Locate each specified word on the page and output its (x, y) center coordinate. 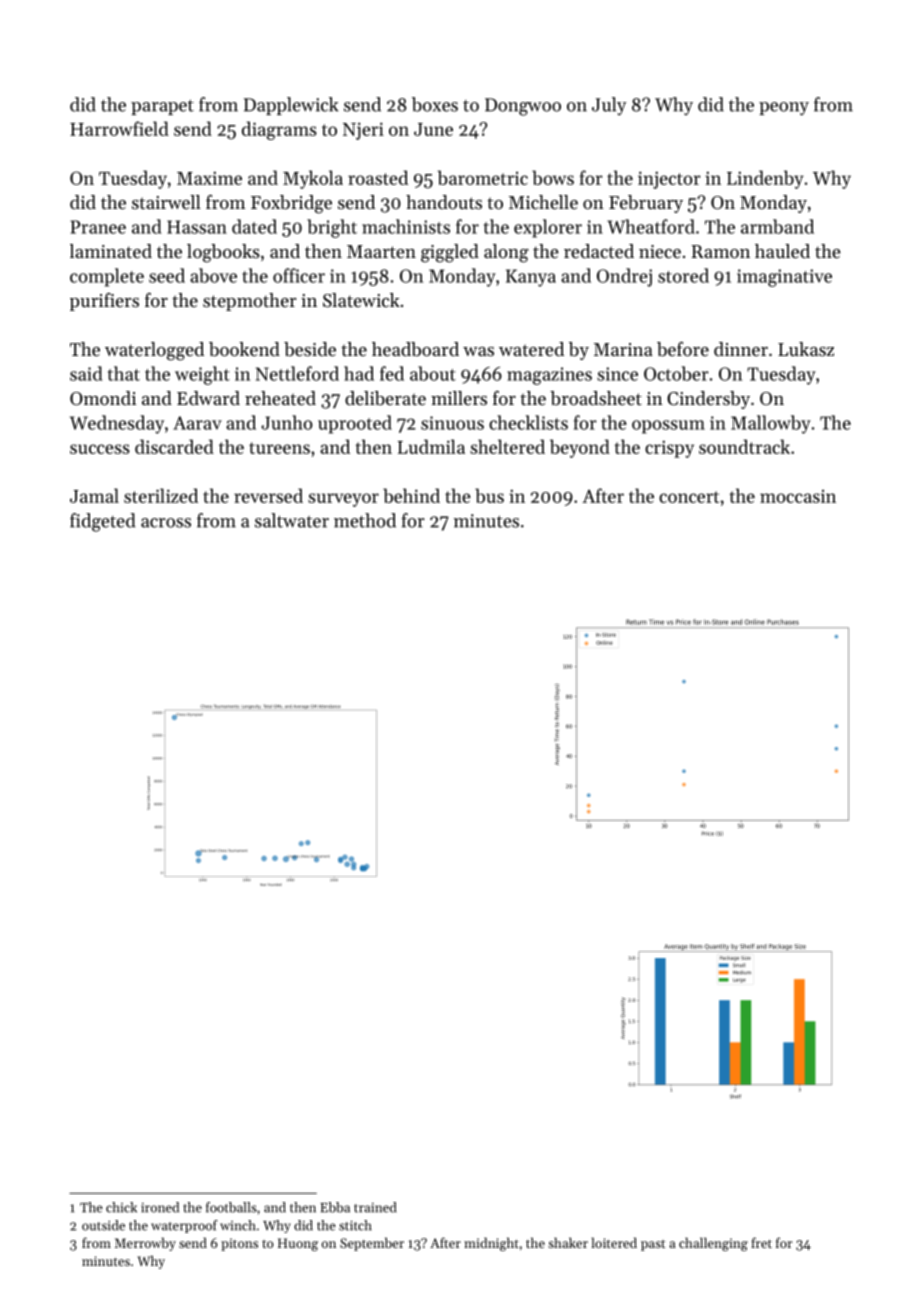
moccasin (798, 496)
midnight (491, 1244)
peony (784, 109)
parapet (162, 107)
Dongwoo (523, 107)
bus (489, 495)
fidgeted (102, 522)
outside (103, 1225)
